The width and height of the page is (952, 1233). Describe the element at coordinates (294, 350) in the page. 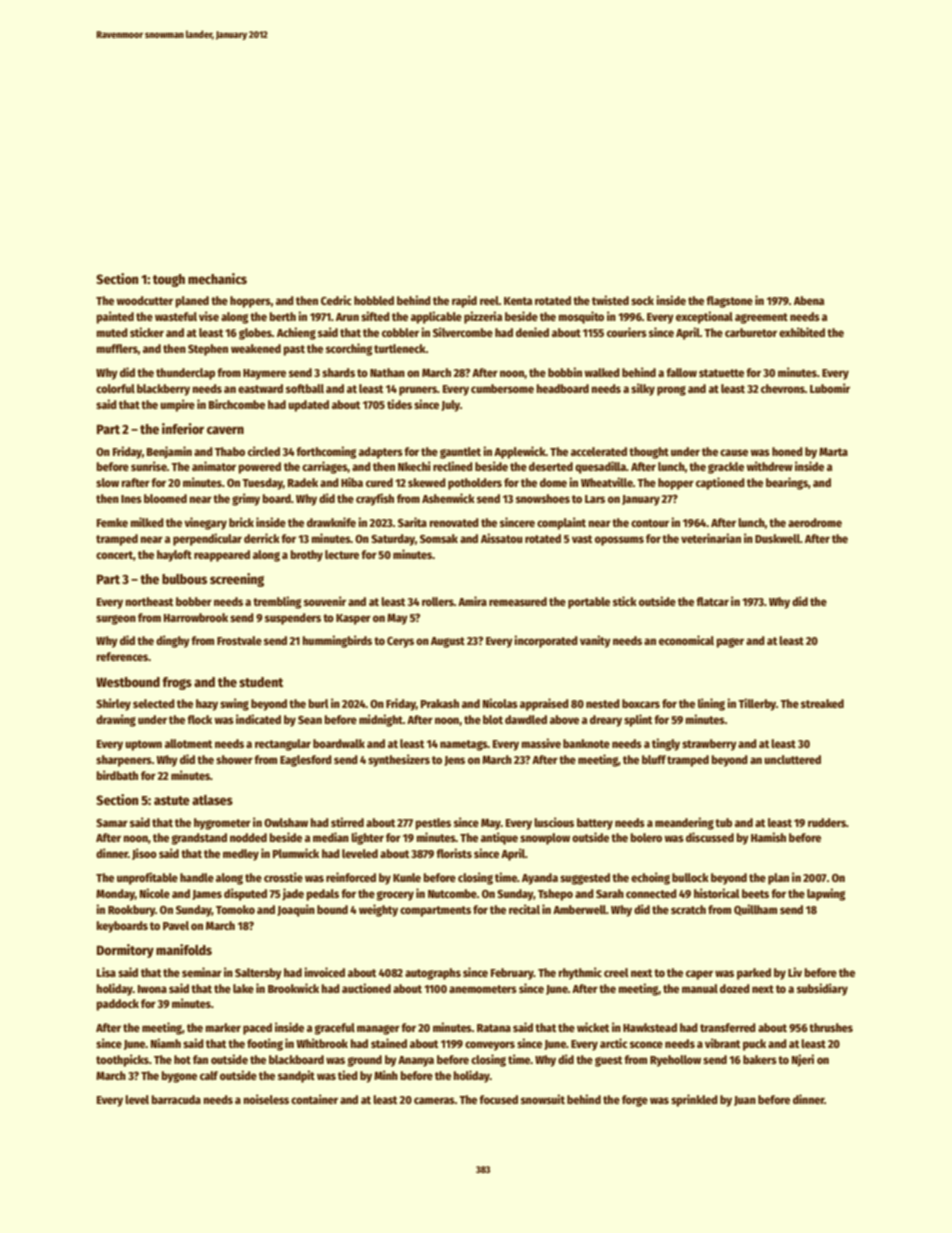

I see `past` at that location.
